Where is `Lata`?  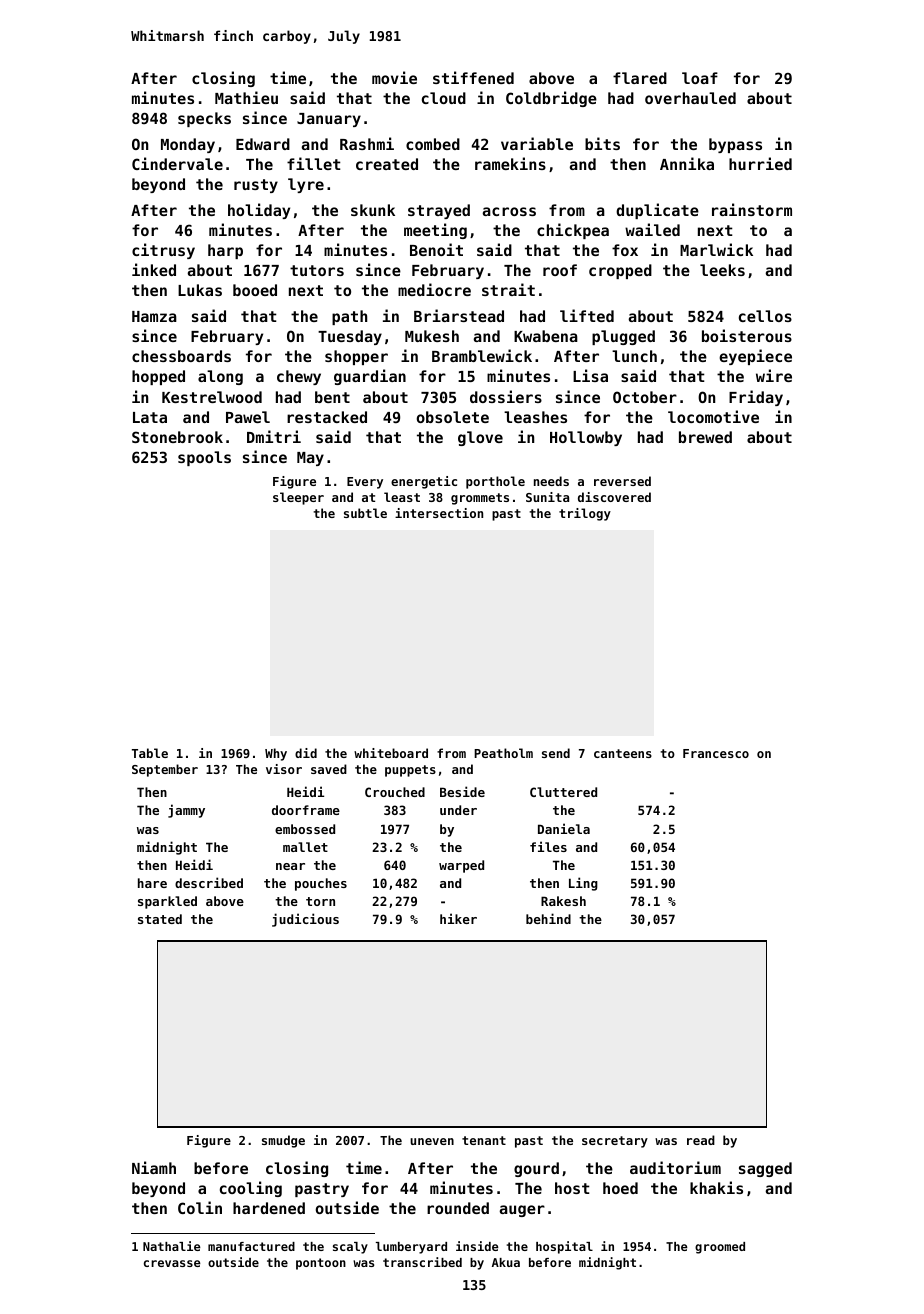 Lata is located at coordinates (150, 417).
